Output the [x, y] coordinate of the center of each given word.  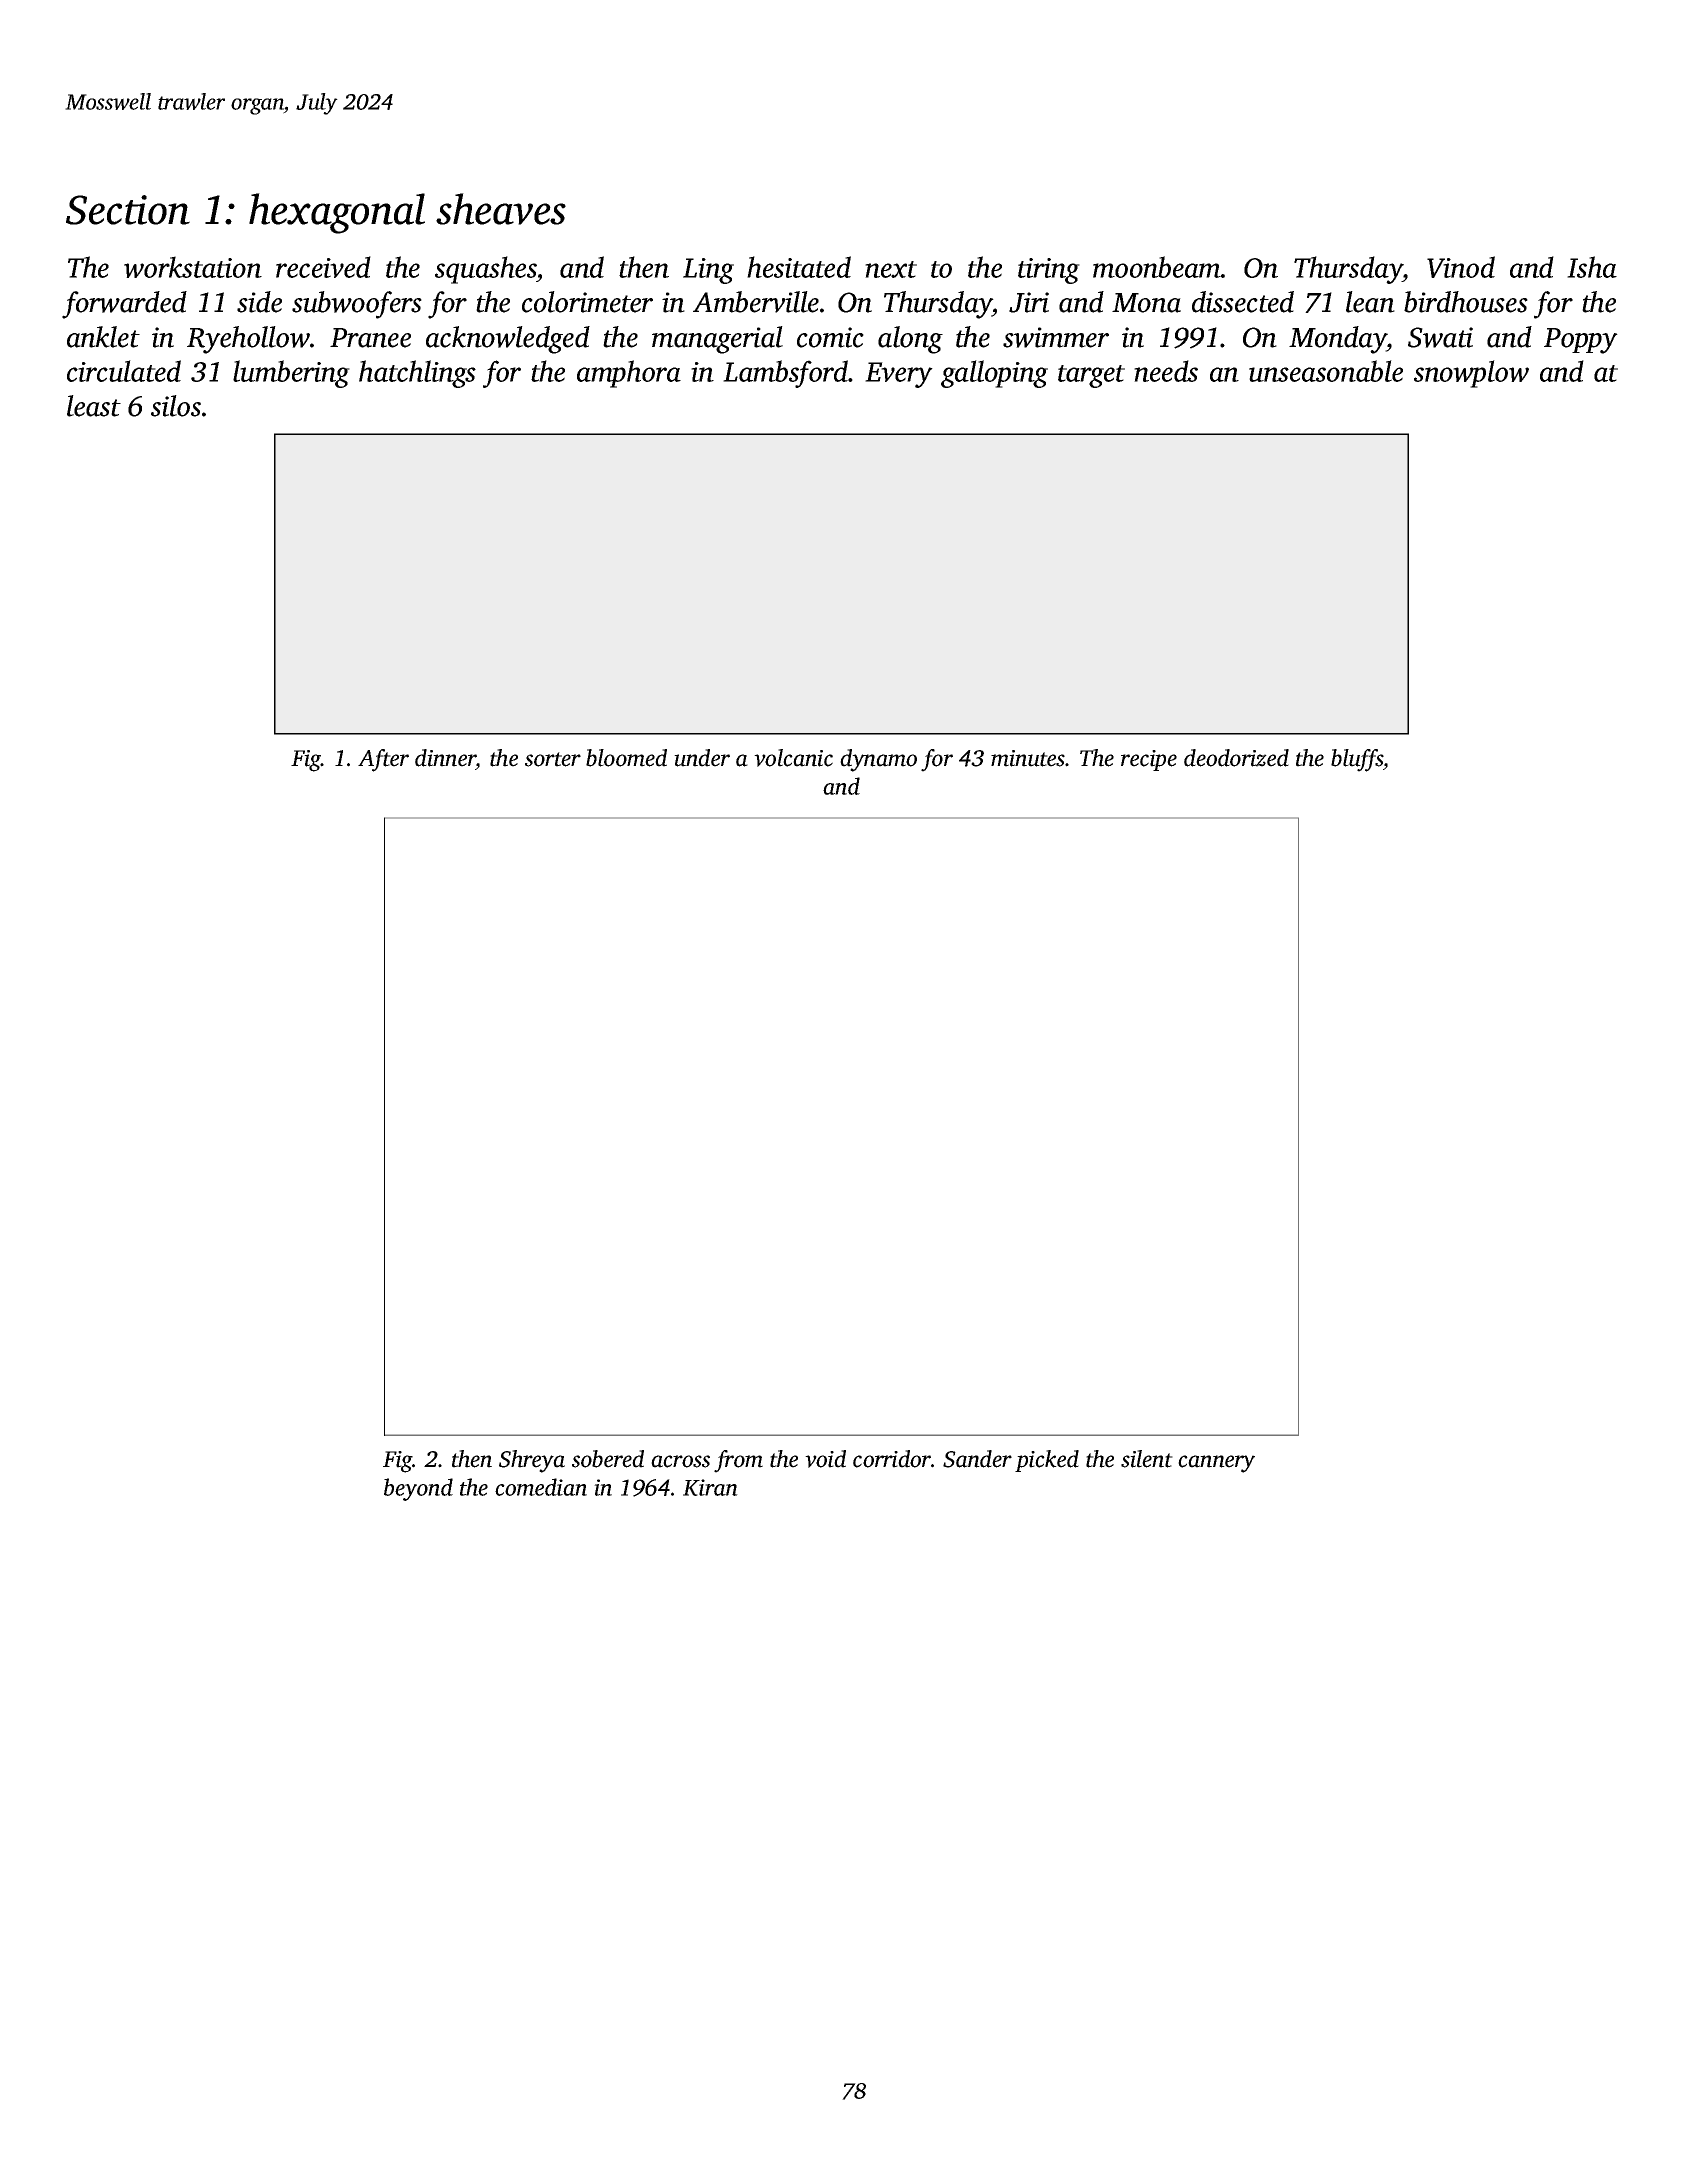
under [702, 758]
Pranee [370, 338]
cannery [1216, 1464]
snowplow [1471, 374]
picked [1047, 1461]
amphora [629, 374]
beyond [418, 1489]
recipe [1149, 760]
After [383, 760]
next [891, 269]
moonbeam [1157, 267]
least [94, 406]
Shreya [532, 1461]
